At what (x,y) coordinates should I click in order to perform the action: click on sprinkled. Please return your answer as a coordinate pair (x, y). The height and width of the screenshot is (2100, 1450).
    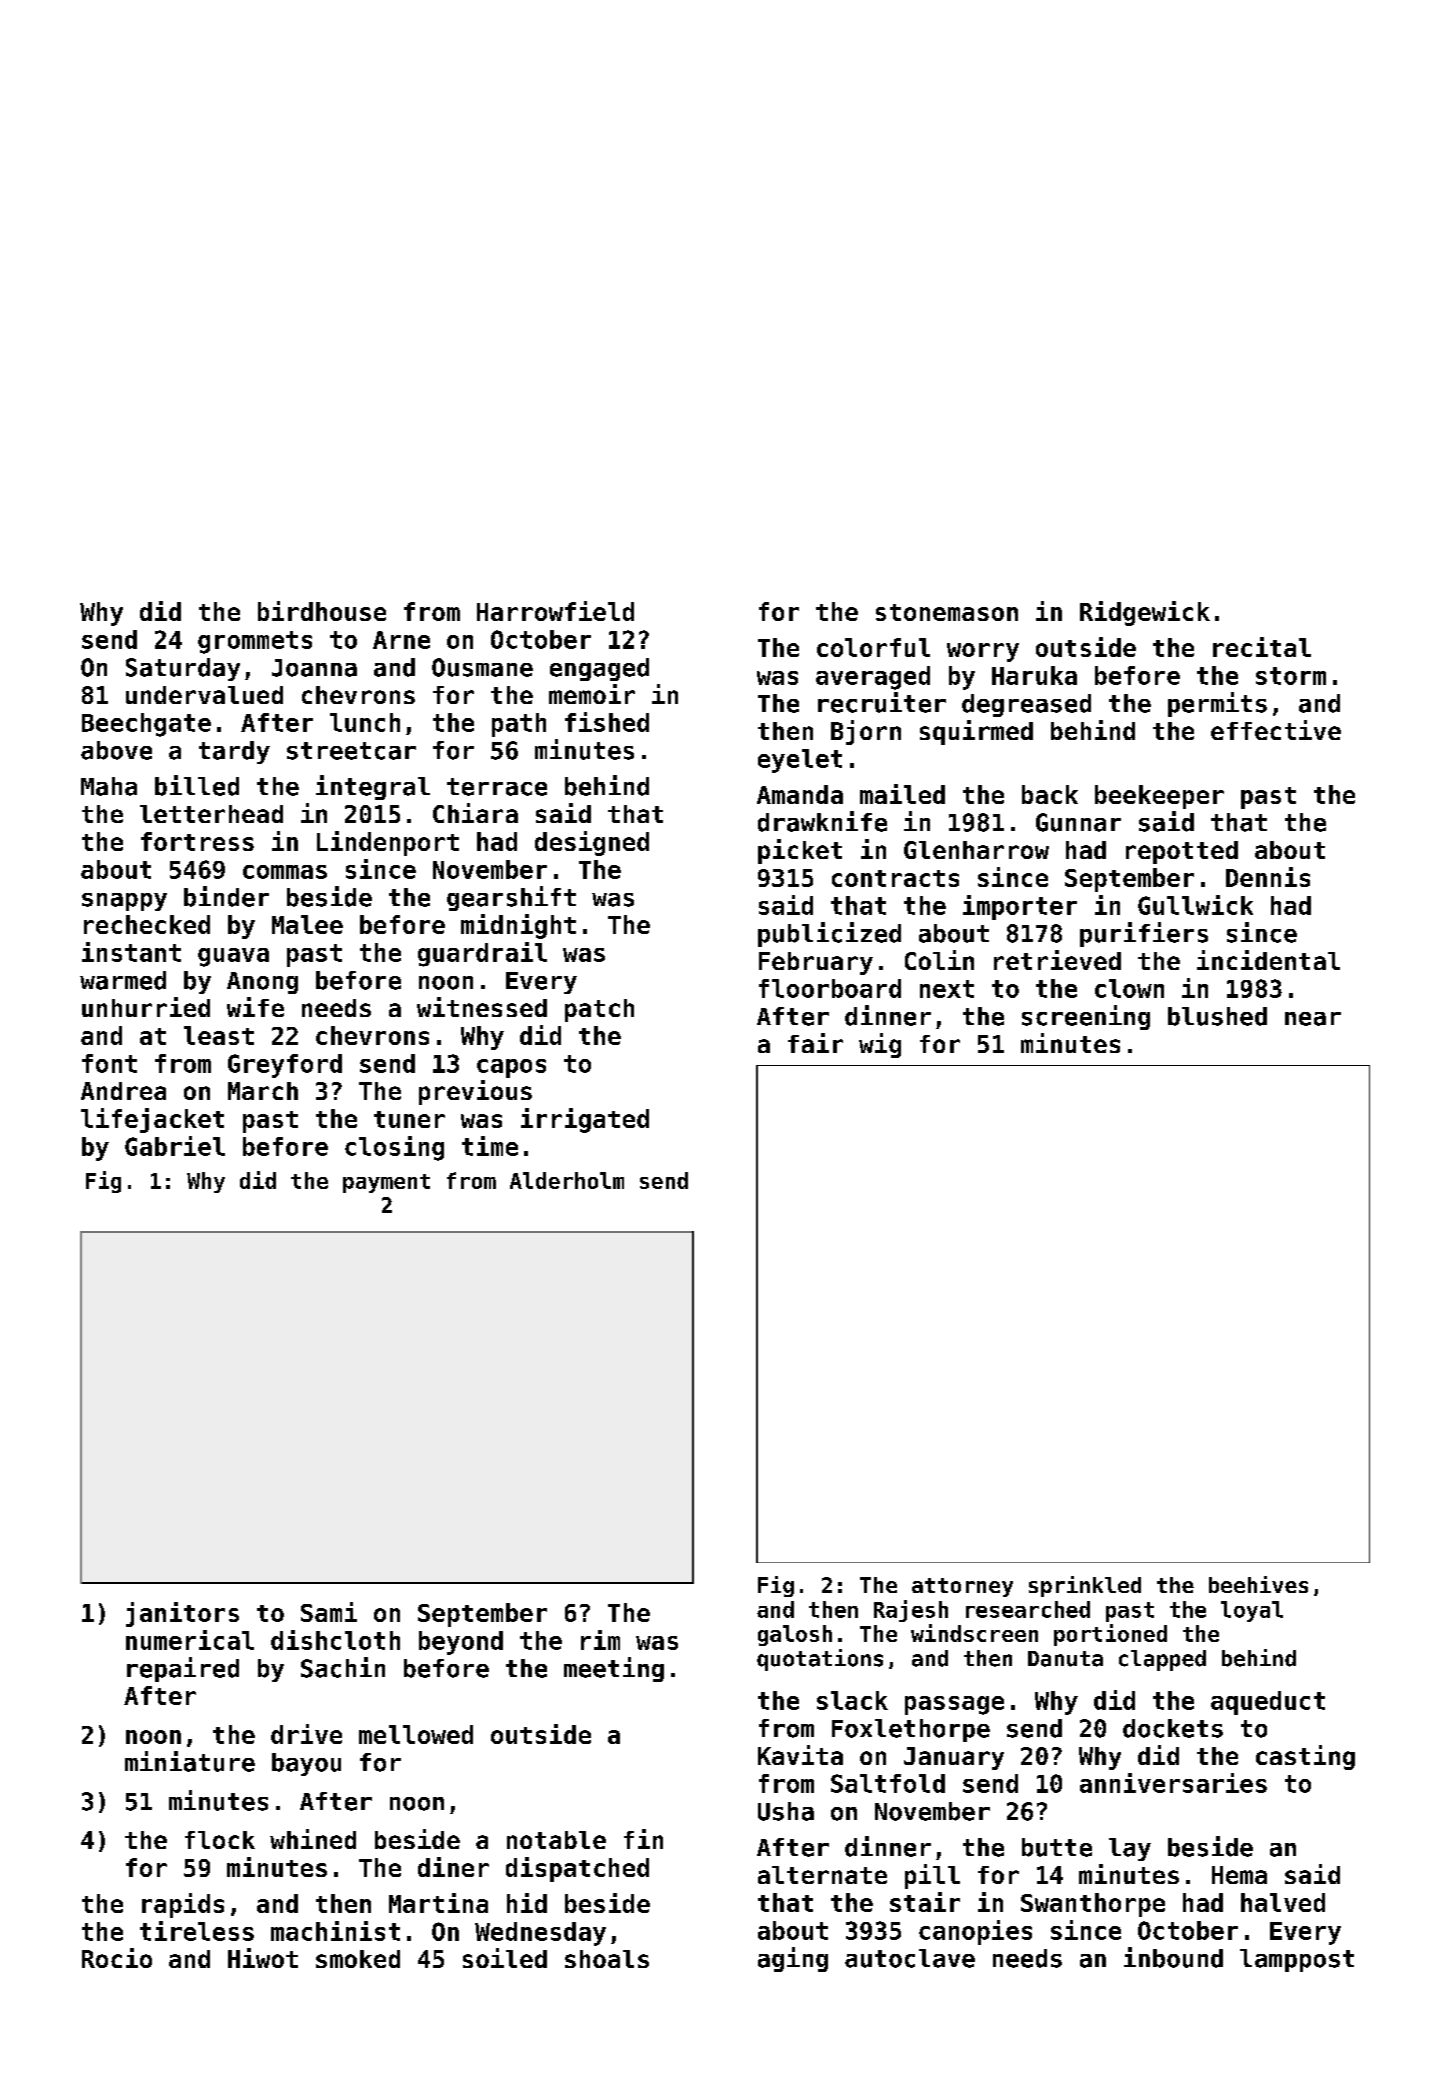
    Looking at the image, I should click on (1085, 1586).
